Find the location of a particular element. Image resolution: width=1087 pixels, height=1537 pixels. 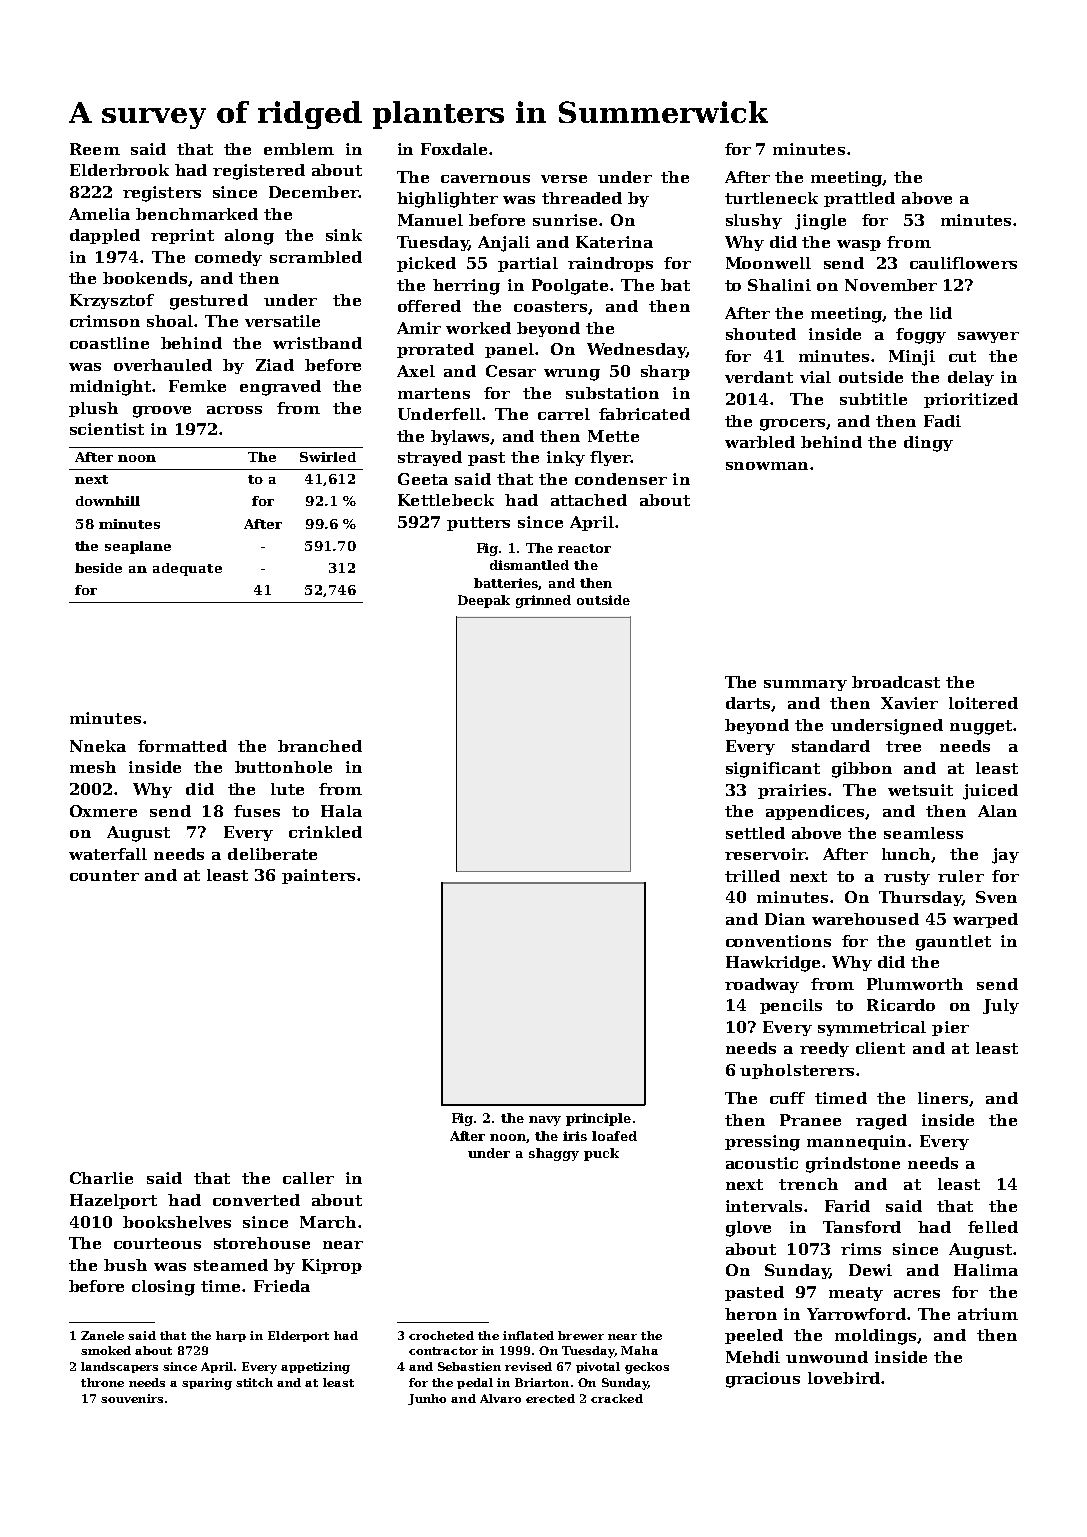

Reem is located at coordinates (95, 149).
